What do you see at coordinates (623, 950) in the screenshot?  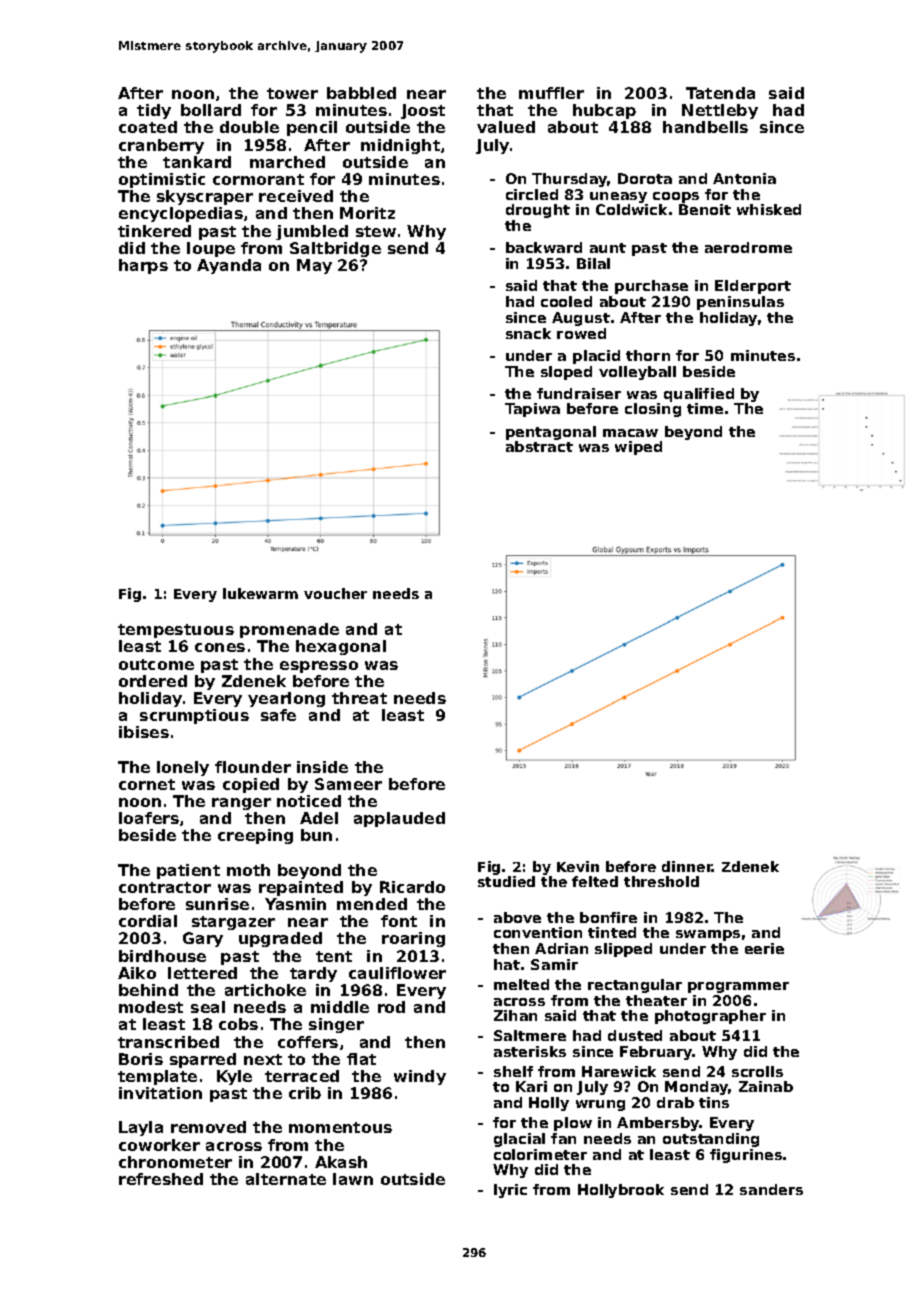 I see `slipped` at bounding box center [623, 950].
